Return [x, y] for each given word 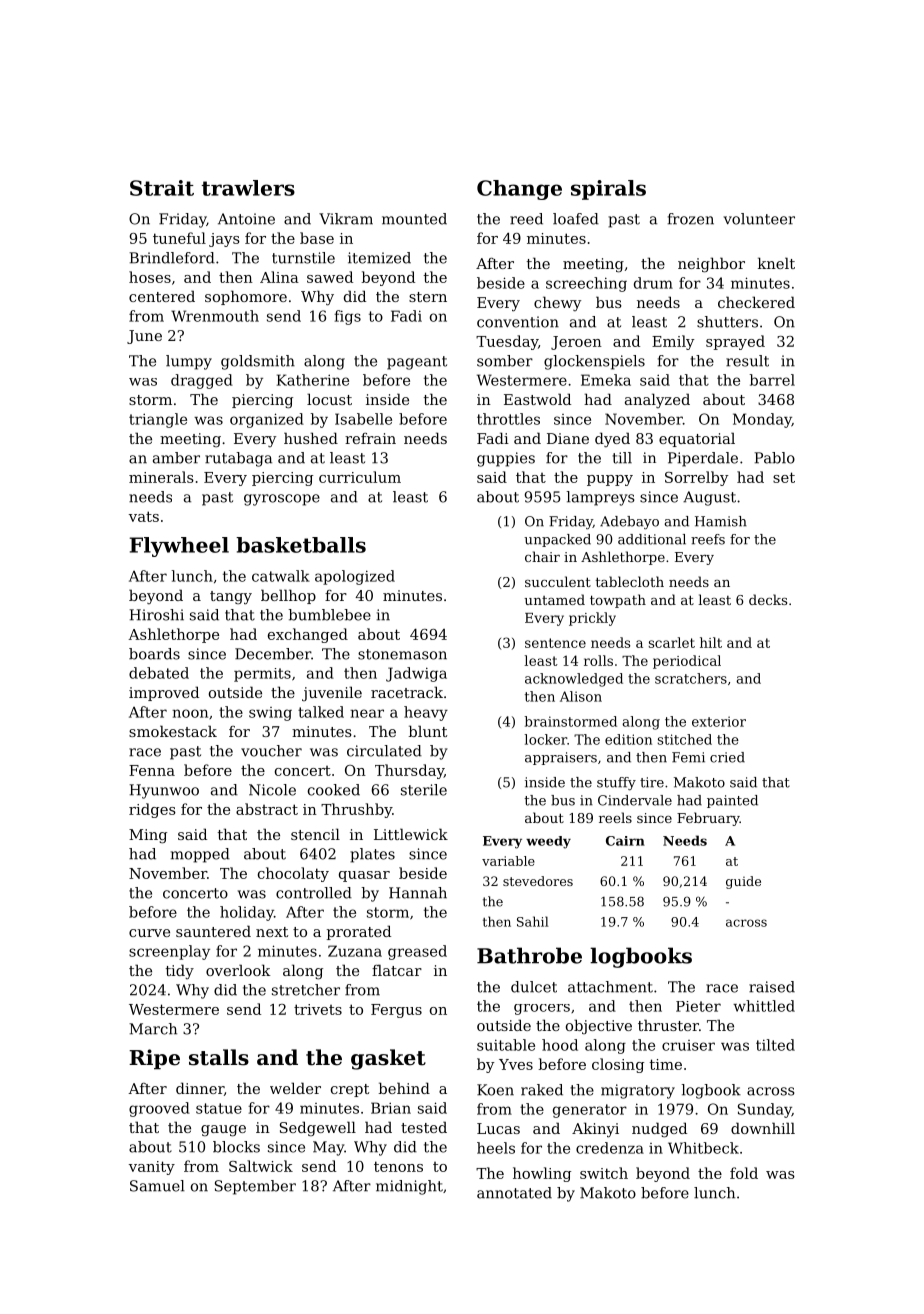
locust [329, 399]
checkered [756, 302]
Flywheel [179, 547]
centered [162, 296]
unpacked [557, 540]
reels [615, 817]
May [328, 1148]
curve [149, 933]
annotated [514, 1193]
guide [743, 882]
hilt [711, 642]
